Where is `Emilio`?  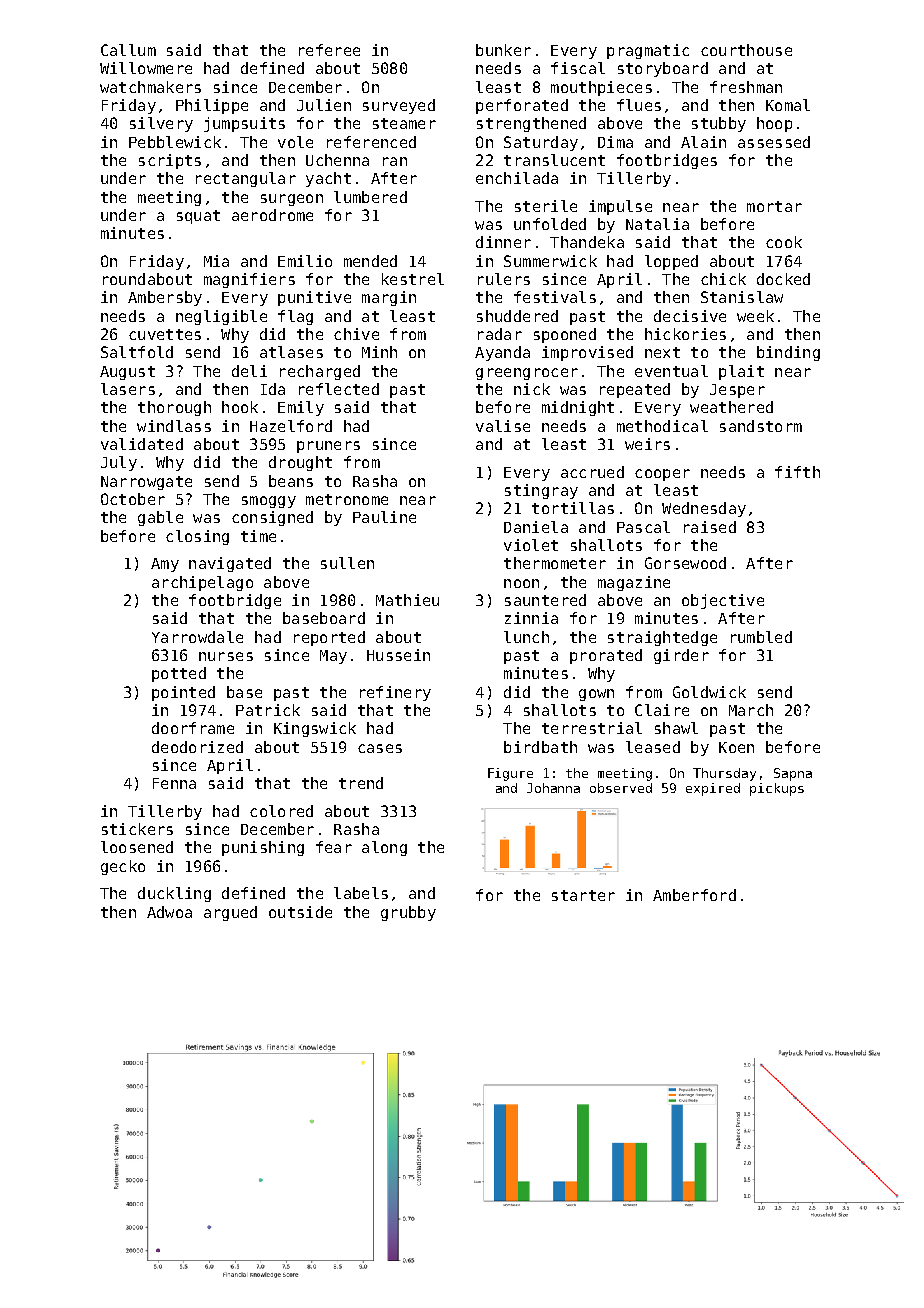 Emilio is located at coordinates (305, 261).
